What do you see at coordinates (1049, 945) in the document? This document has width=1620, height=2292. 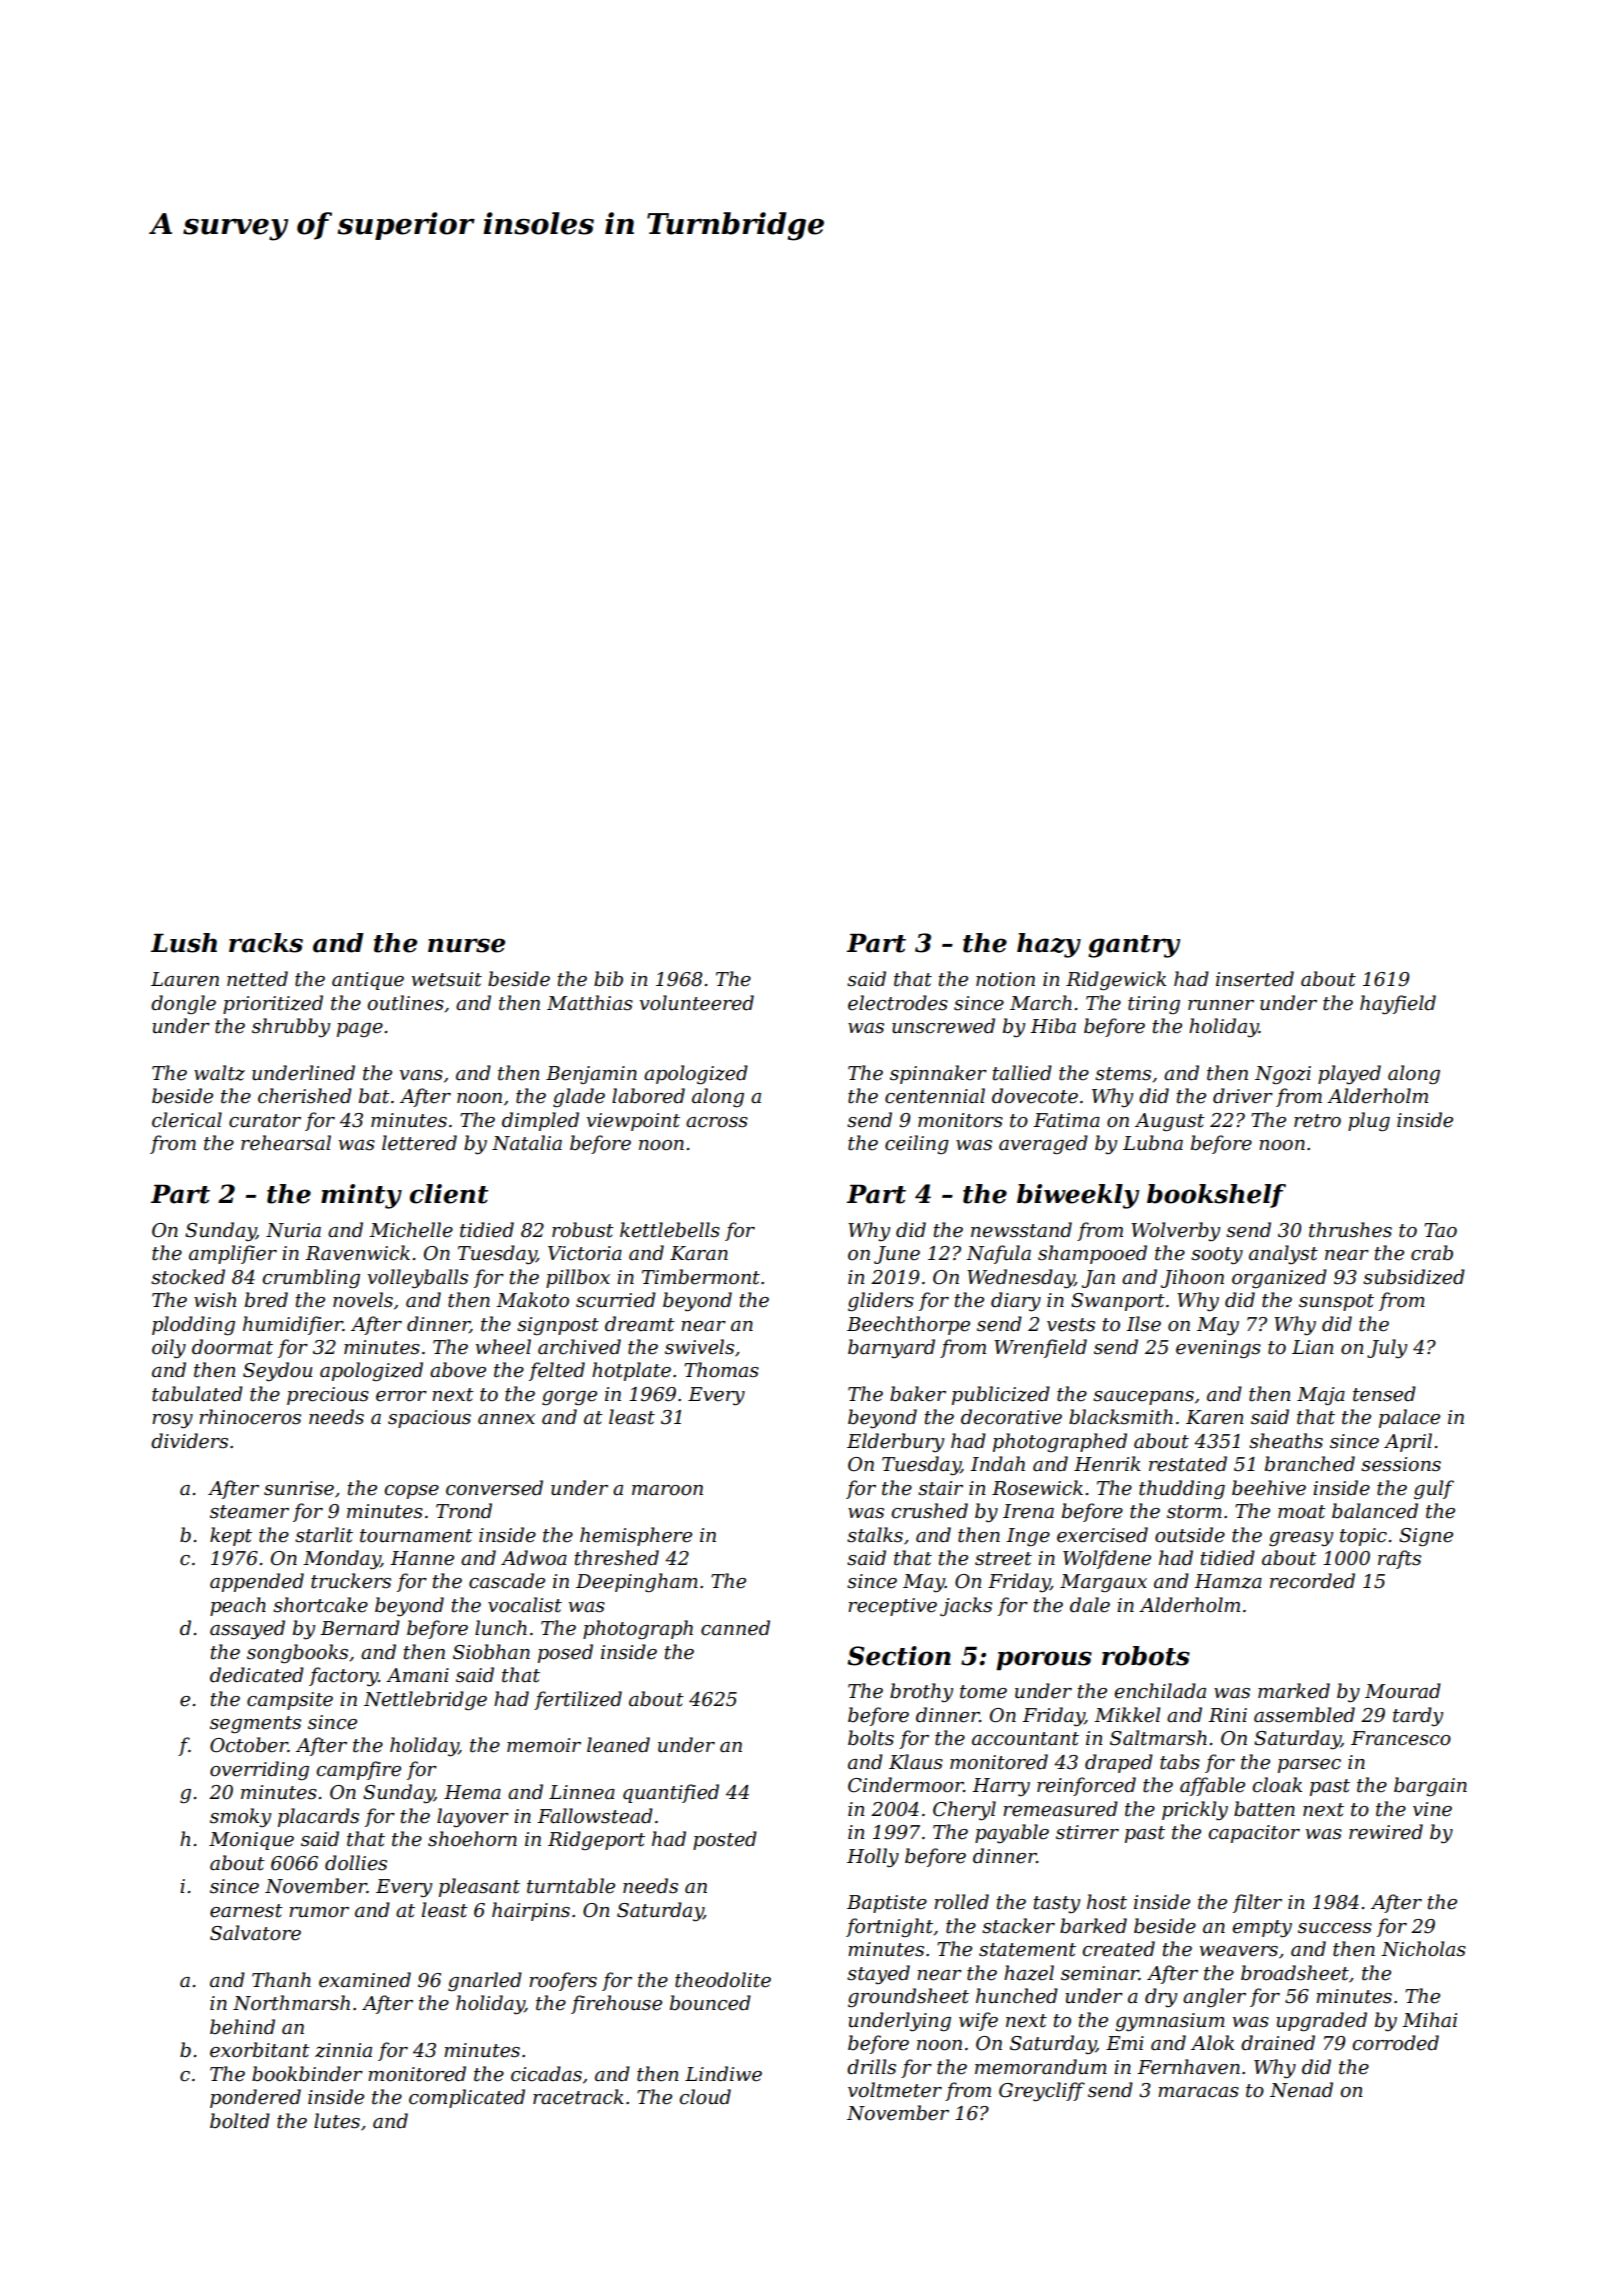 I see `hazy` at bounding box center [1049, 945].
